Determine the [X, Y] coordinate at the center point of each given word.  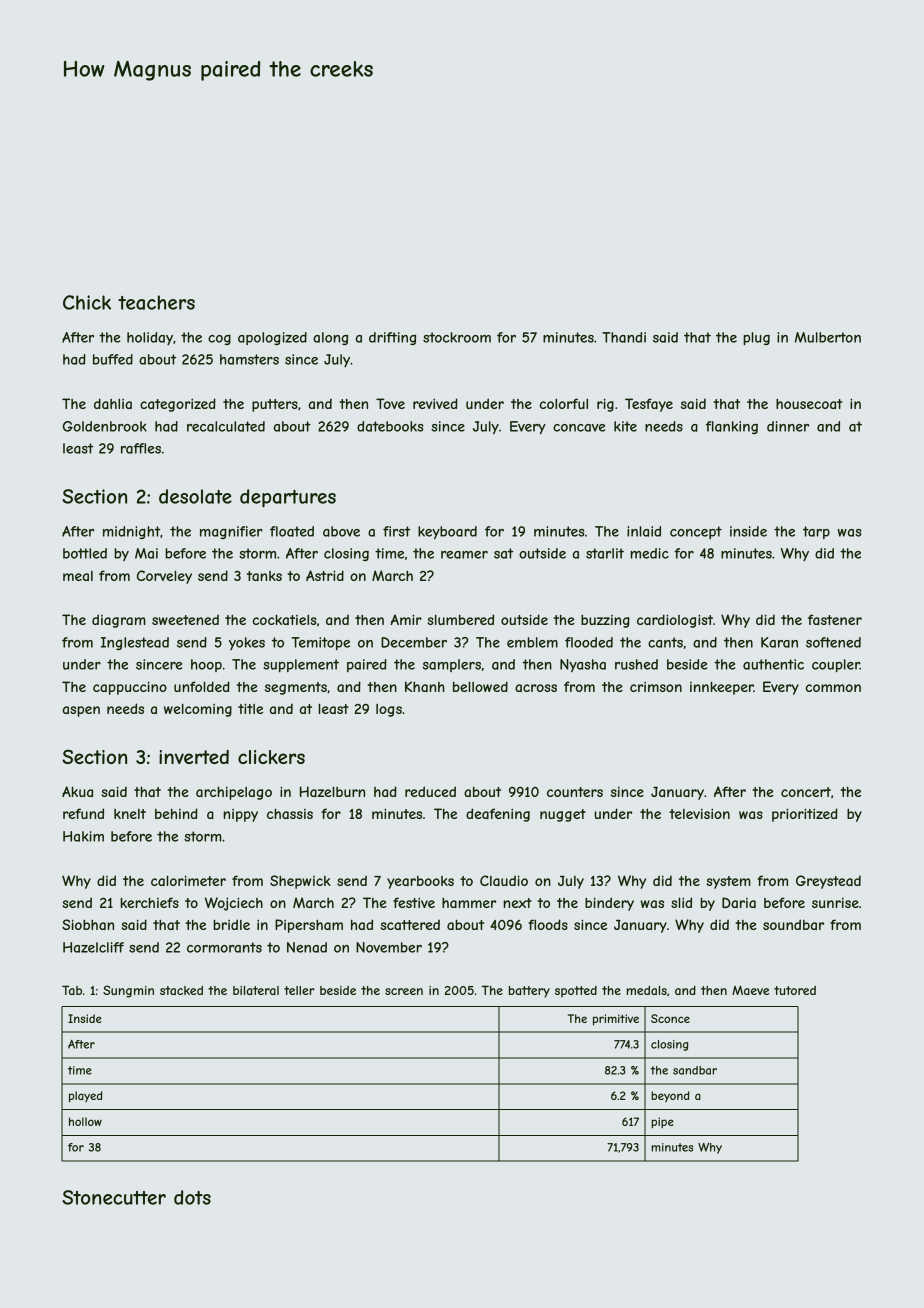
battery [529, 992]
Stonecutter [114, 1197]
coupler [836, 666]
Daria [739, 902]
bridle [231, 924]
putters [275, 405]
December [414, 642]
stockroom [457, 337]
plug [756, 339]
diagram [119, 621]
